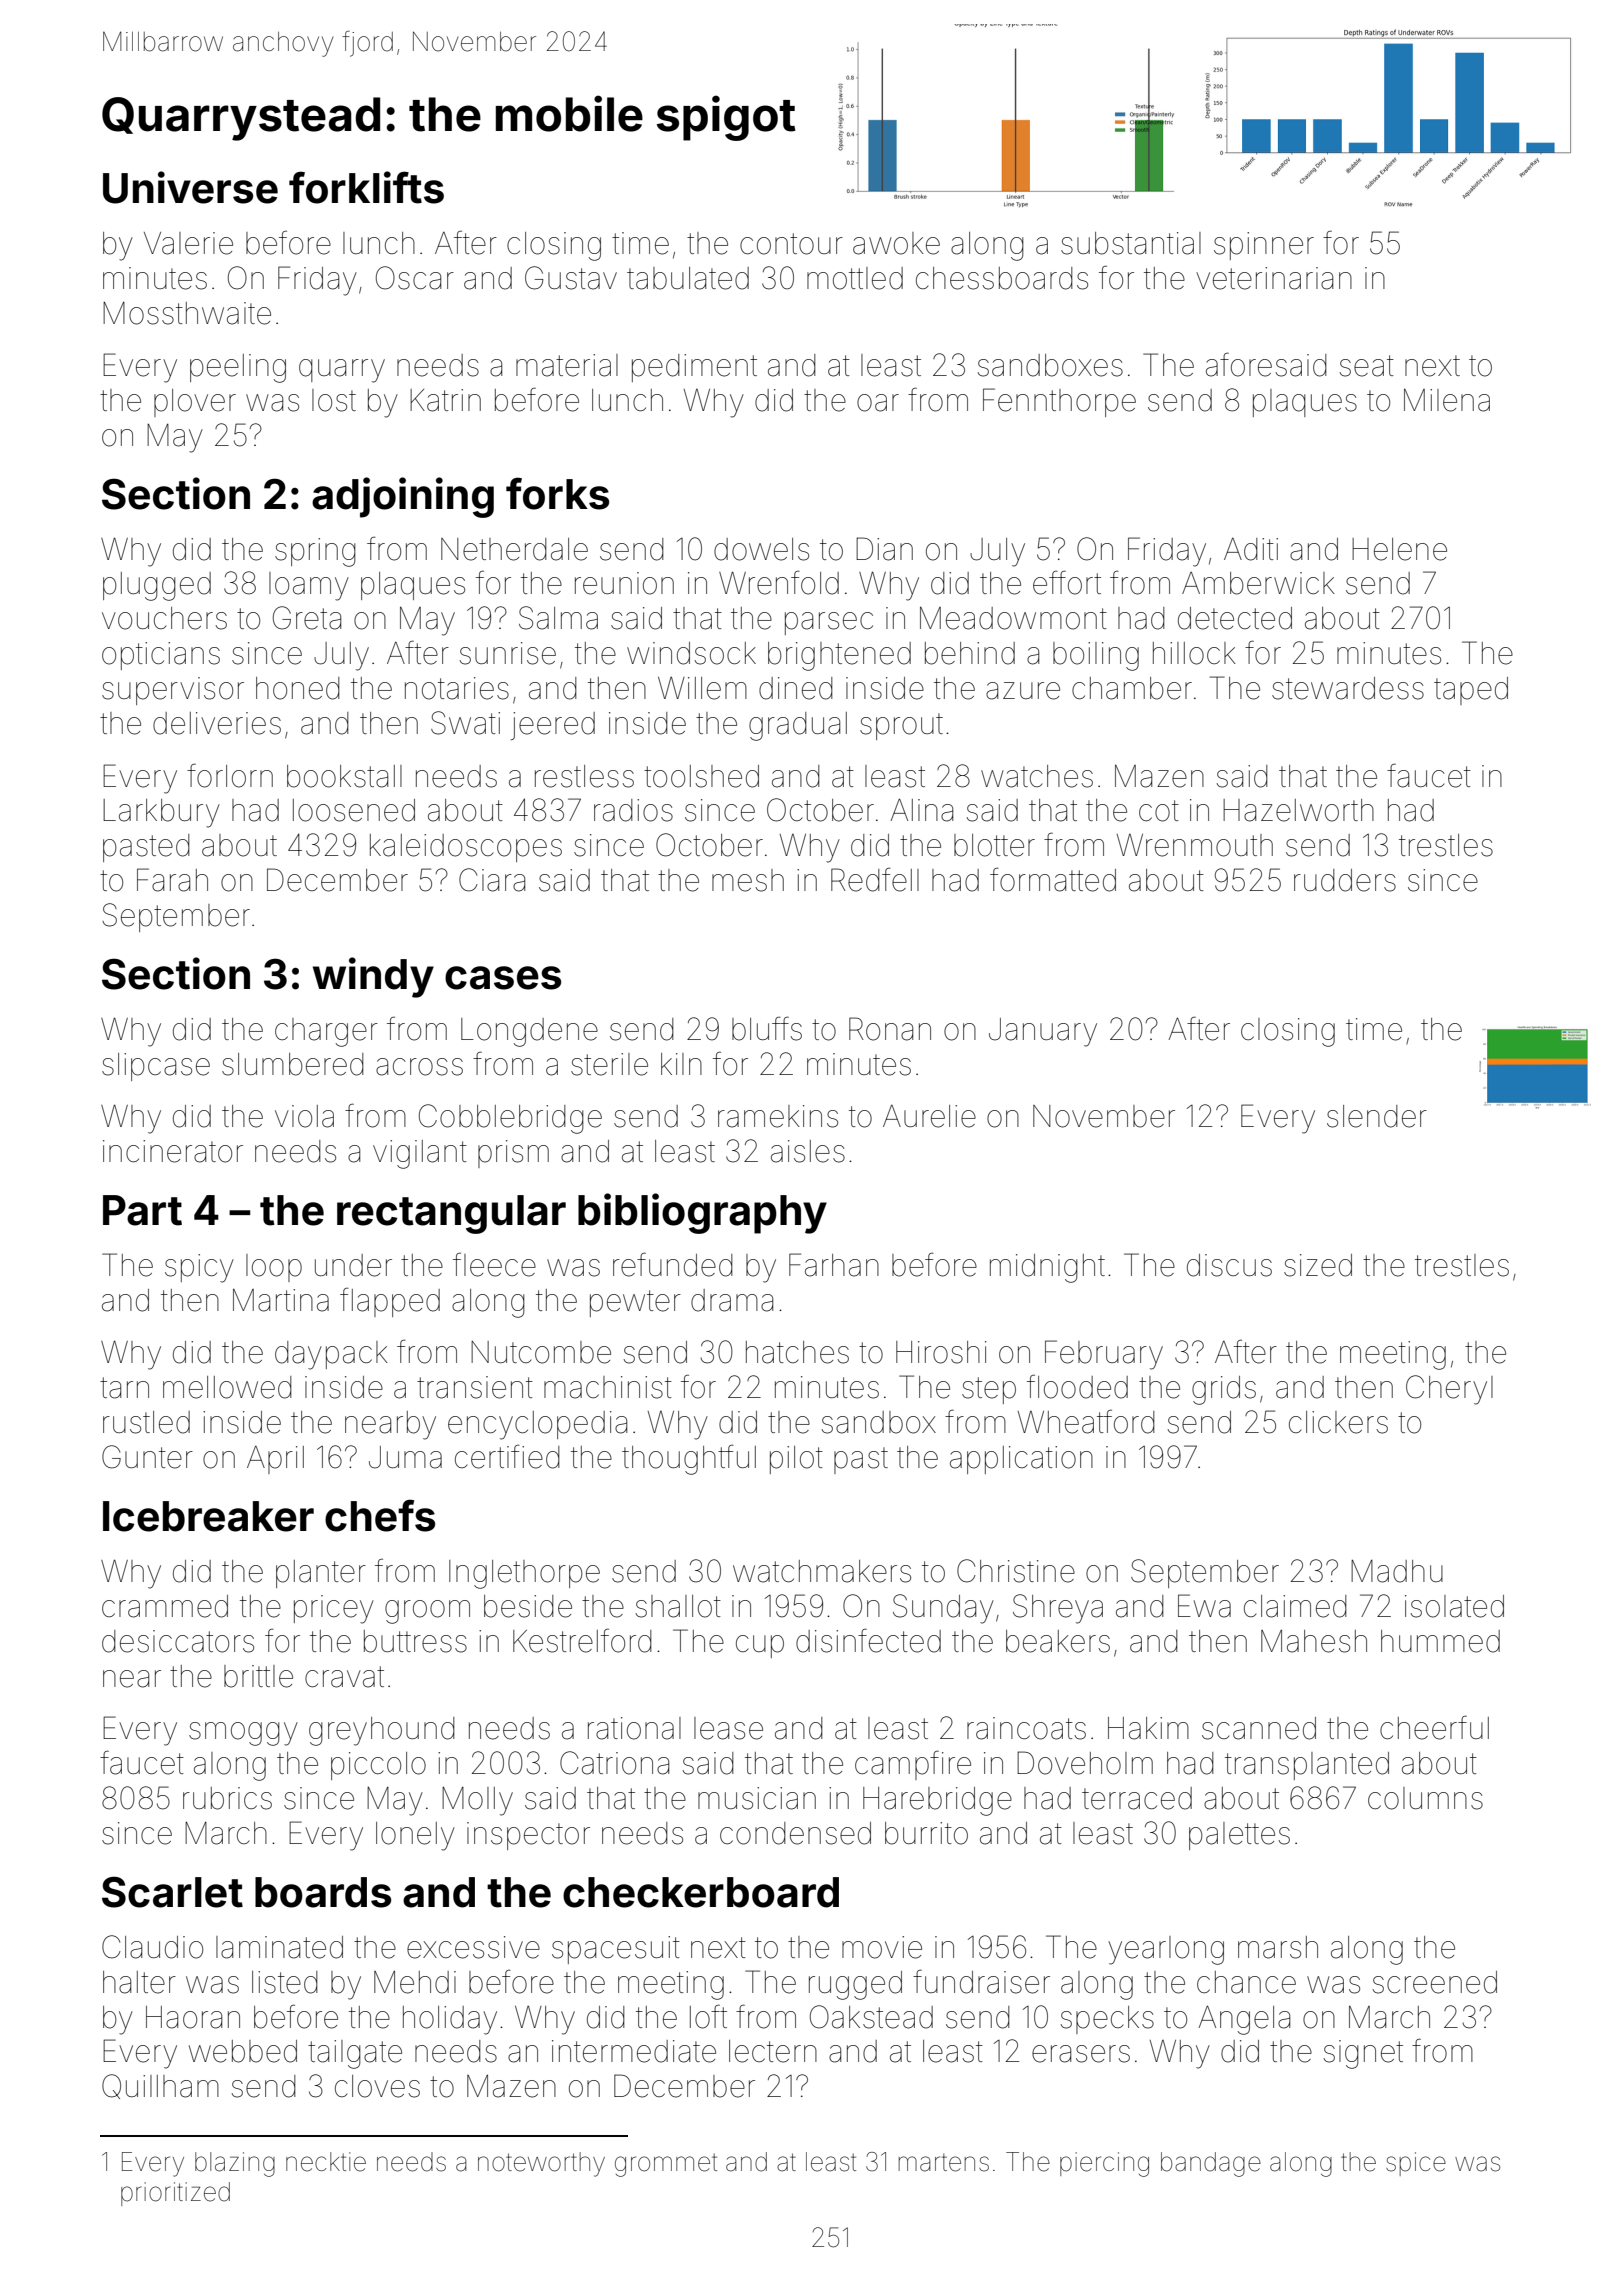  Describe the element at coordinates (373, 977) in the screenshot. I see `windy` at that location.
